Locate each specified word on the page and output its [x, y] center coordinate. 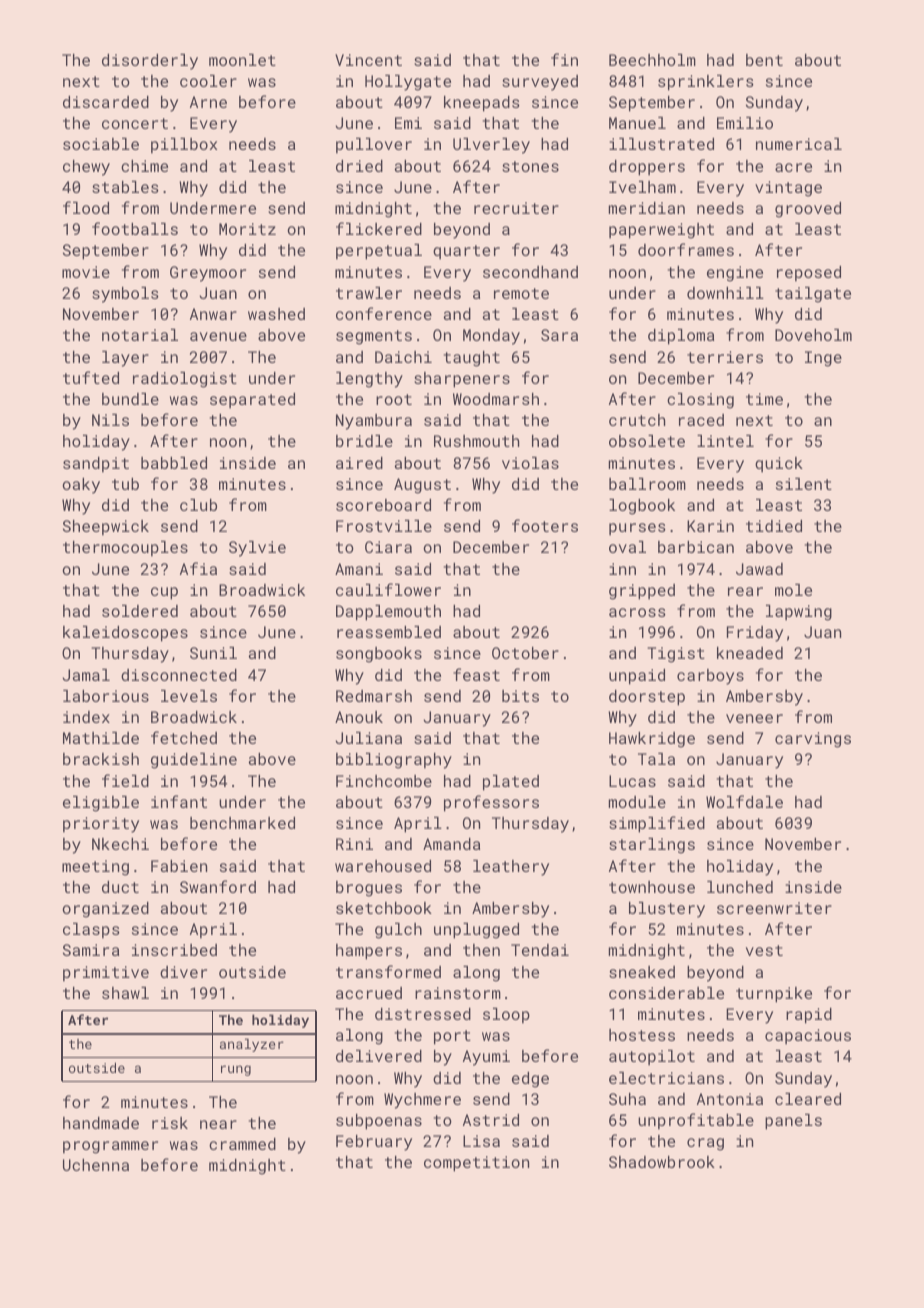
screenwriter [774, 908]
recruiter [516, 208]
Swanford [218, 886]
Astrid [491, 1120]
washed [276, 314]
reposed [809, 274]
